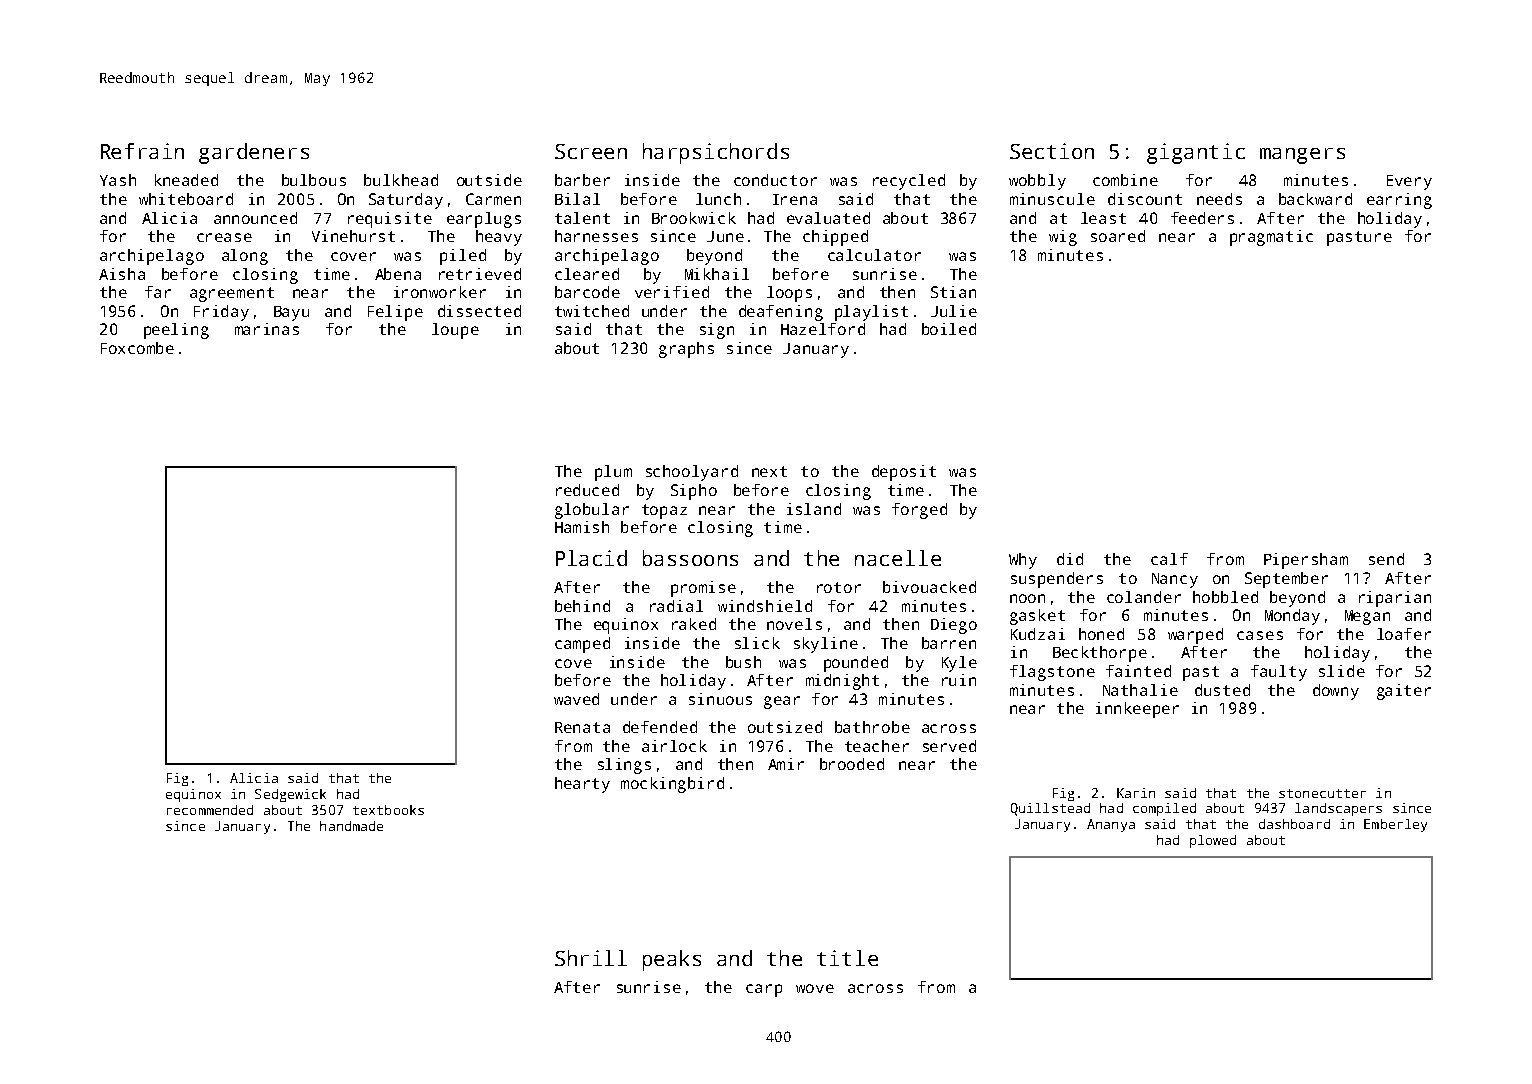 The image size is (1532, 1084). Describe the element at coordinates (1137, 710) in the screenshot. I see `innkeeper` at that location.
